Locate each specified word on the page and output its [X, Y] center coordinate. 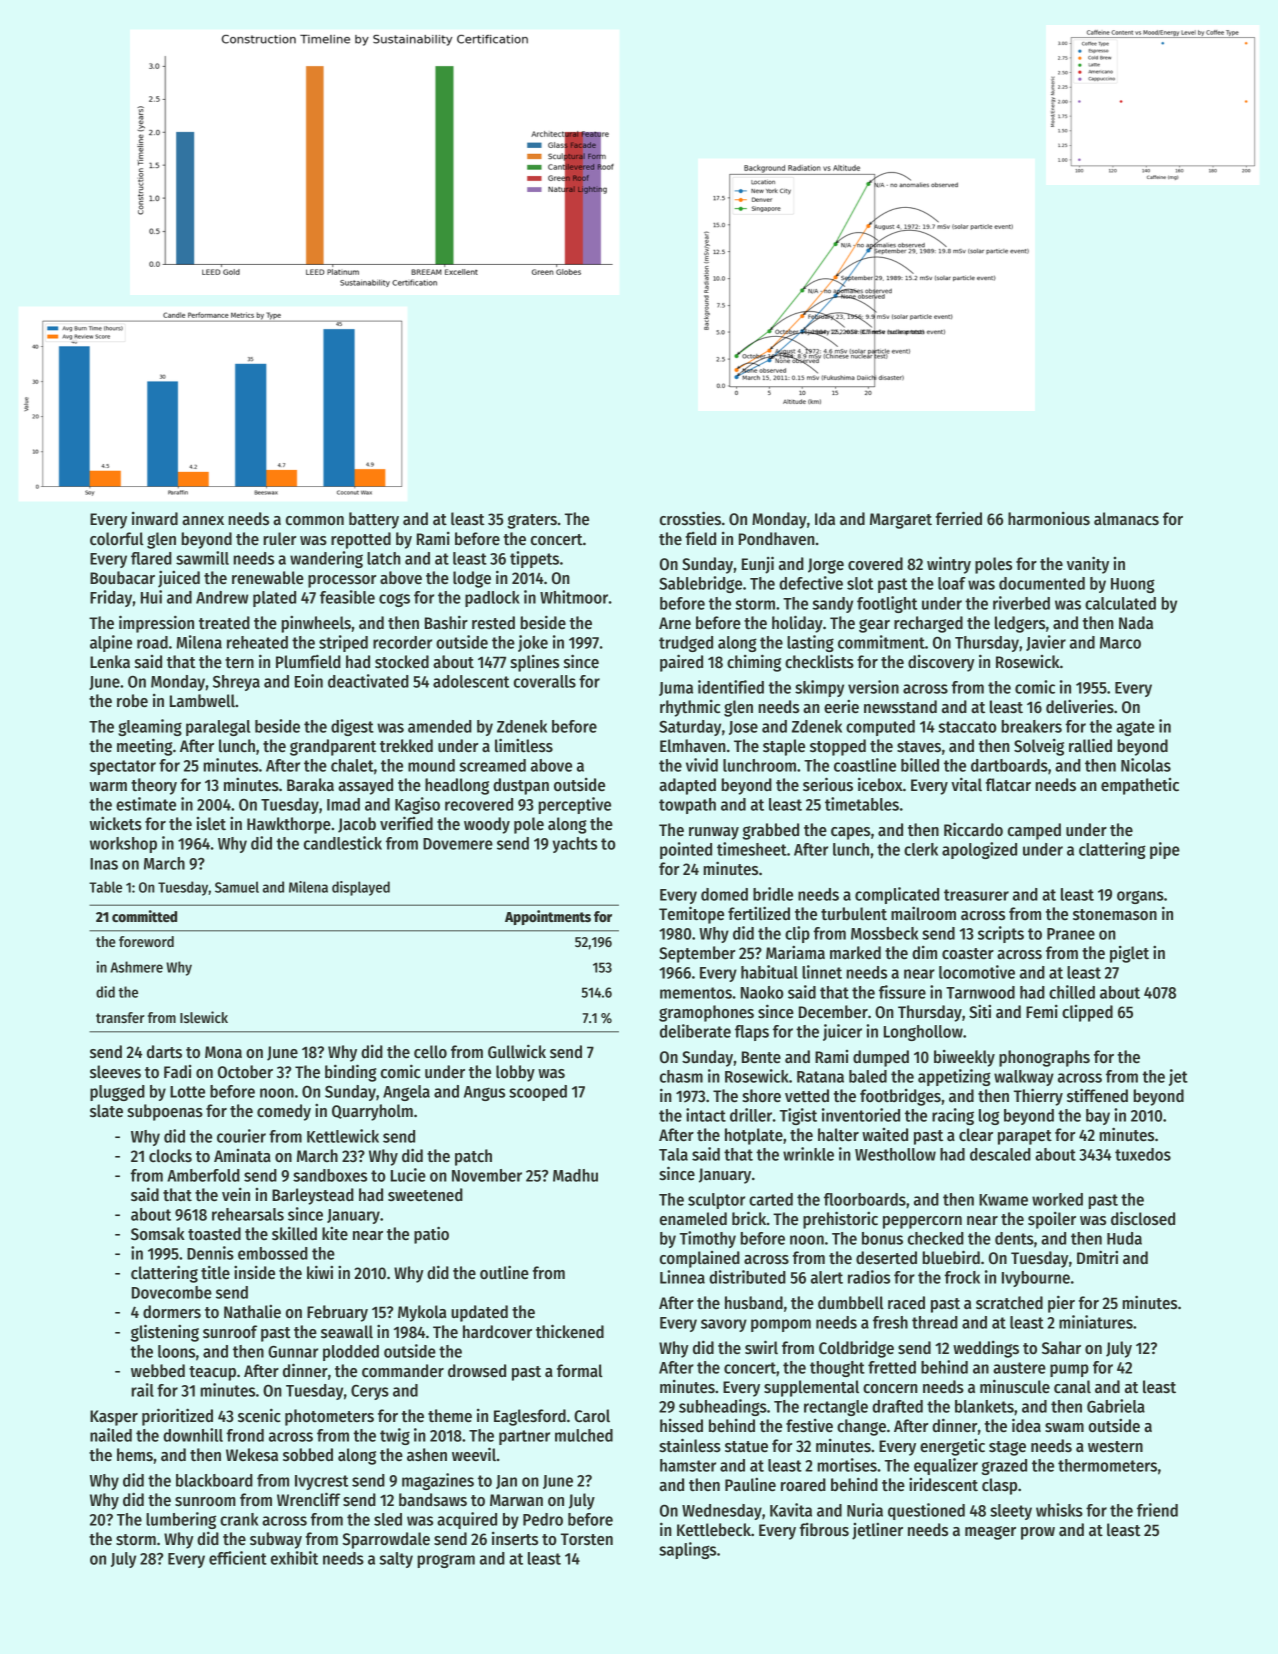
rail [142, 1390]
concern [890, 1389]
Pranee [1071, 934]
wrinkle [808, 1154]
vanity [1088, 565]
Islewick [204, 1017]
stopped [838, 747]
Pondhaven [777, 539]
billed [920, 765]
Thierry [1038, 1097]
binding [350, 1073]
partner [524, 1437]
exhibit [294, 1558]
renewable [268, 578]
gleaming [150, 727]
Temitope [691, 915]
